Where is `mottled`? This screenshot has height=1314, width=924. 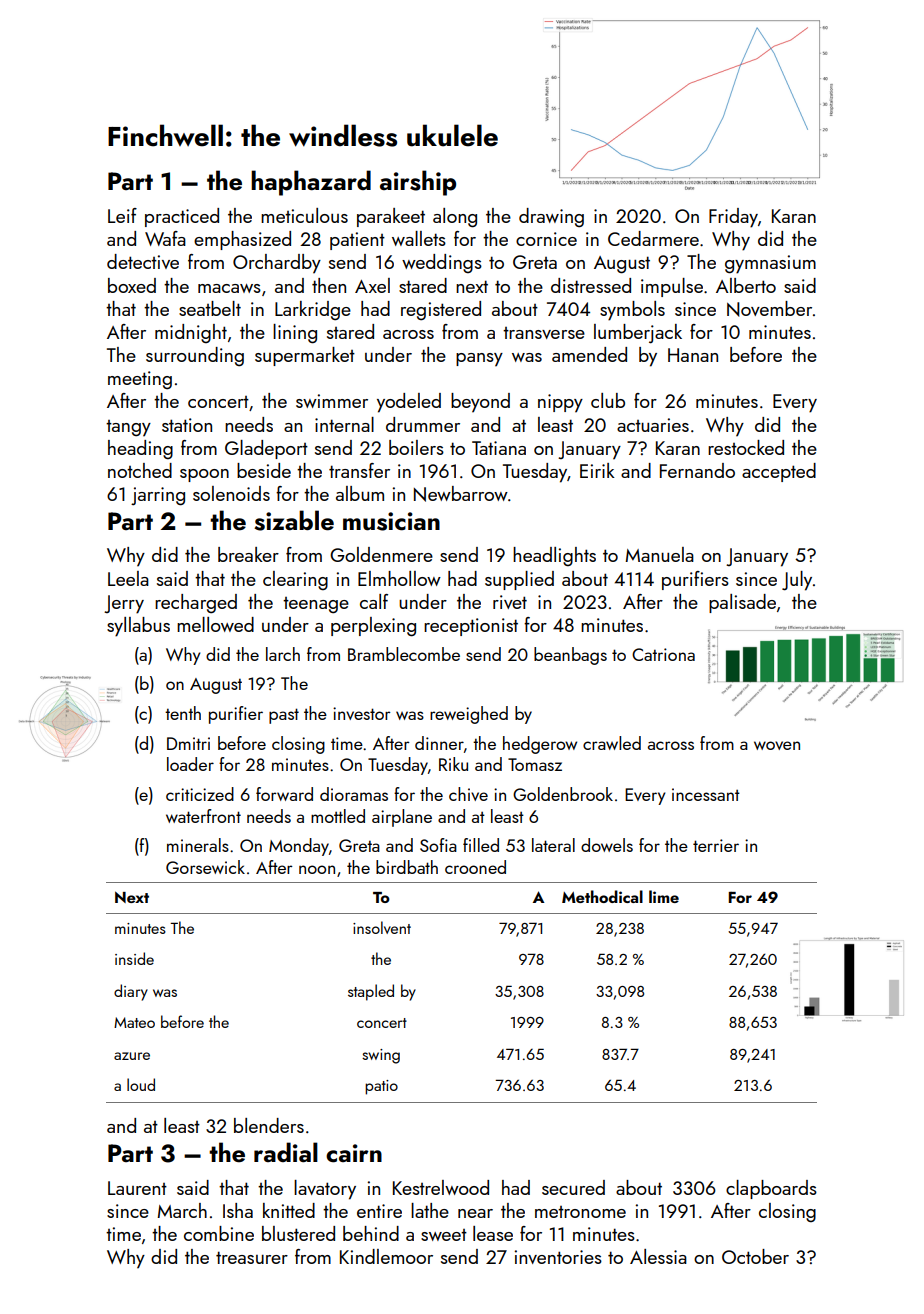
mottled is located at coordinates (338, 816).
